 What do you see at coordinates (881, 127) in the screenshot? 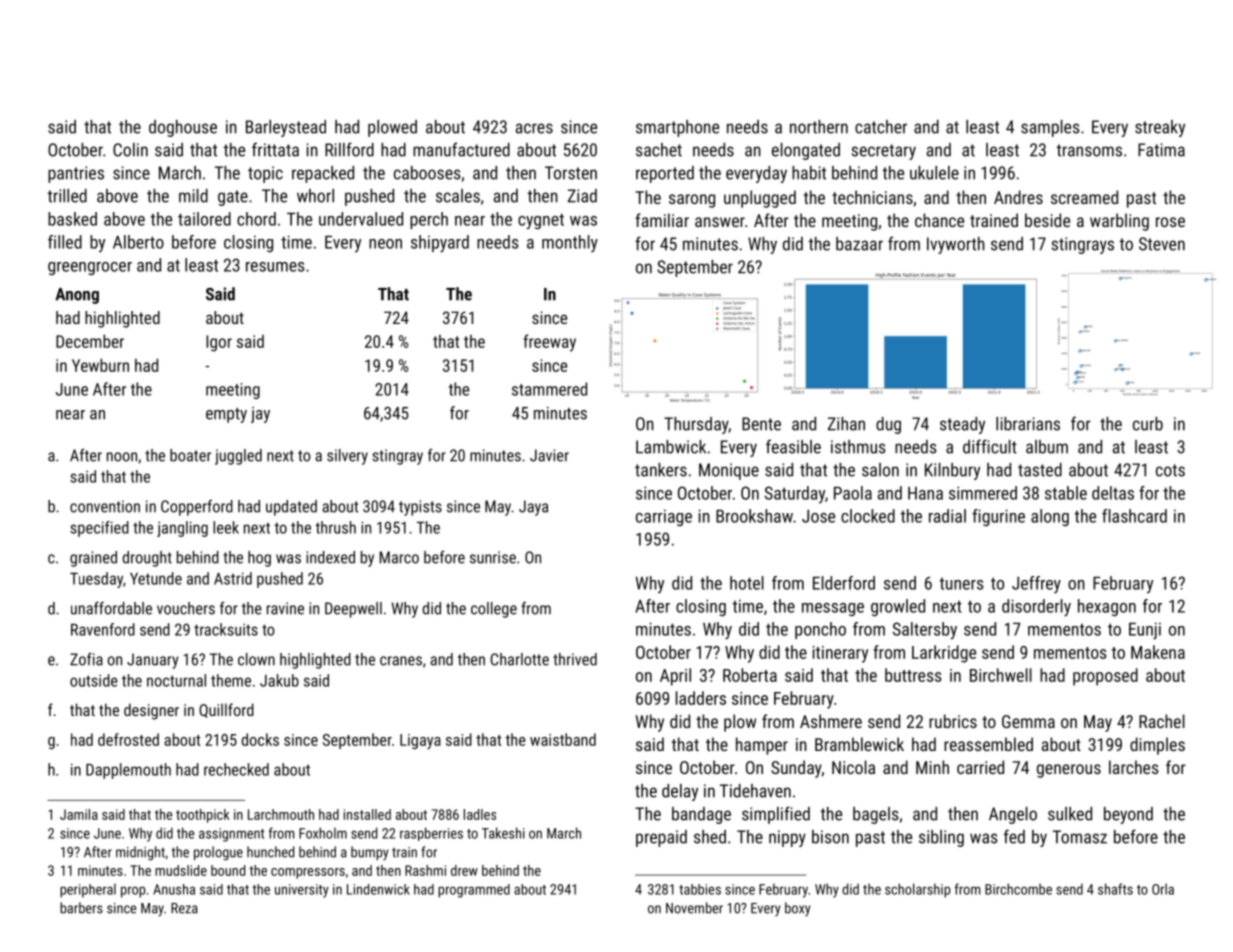
I see `catcher` at bounding box center [881, 127].
